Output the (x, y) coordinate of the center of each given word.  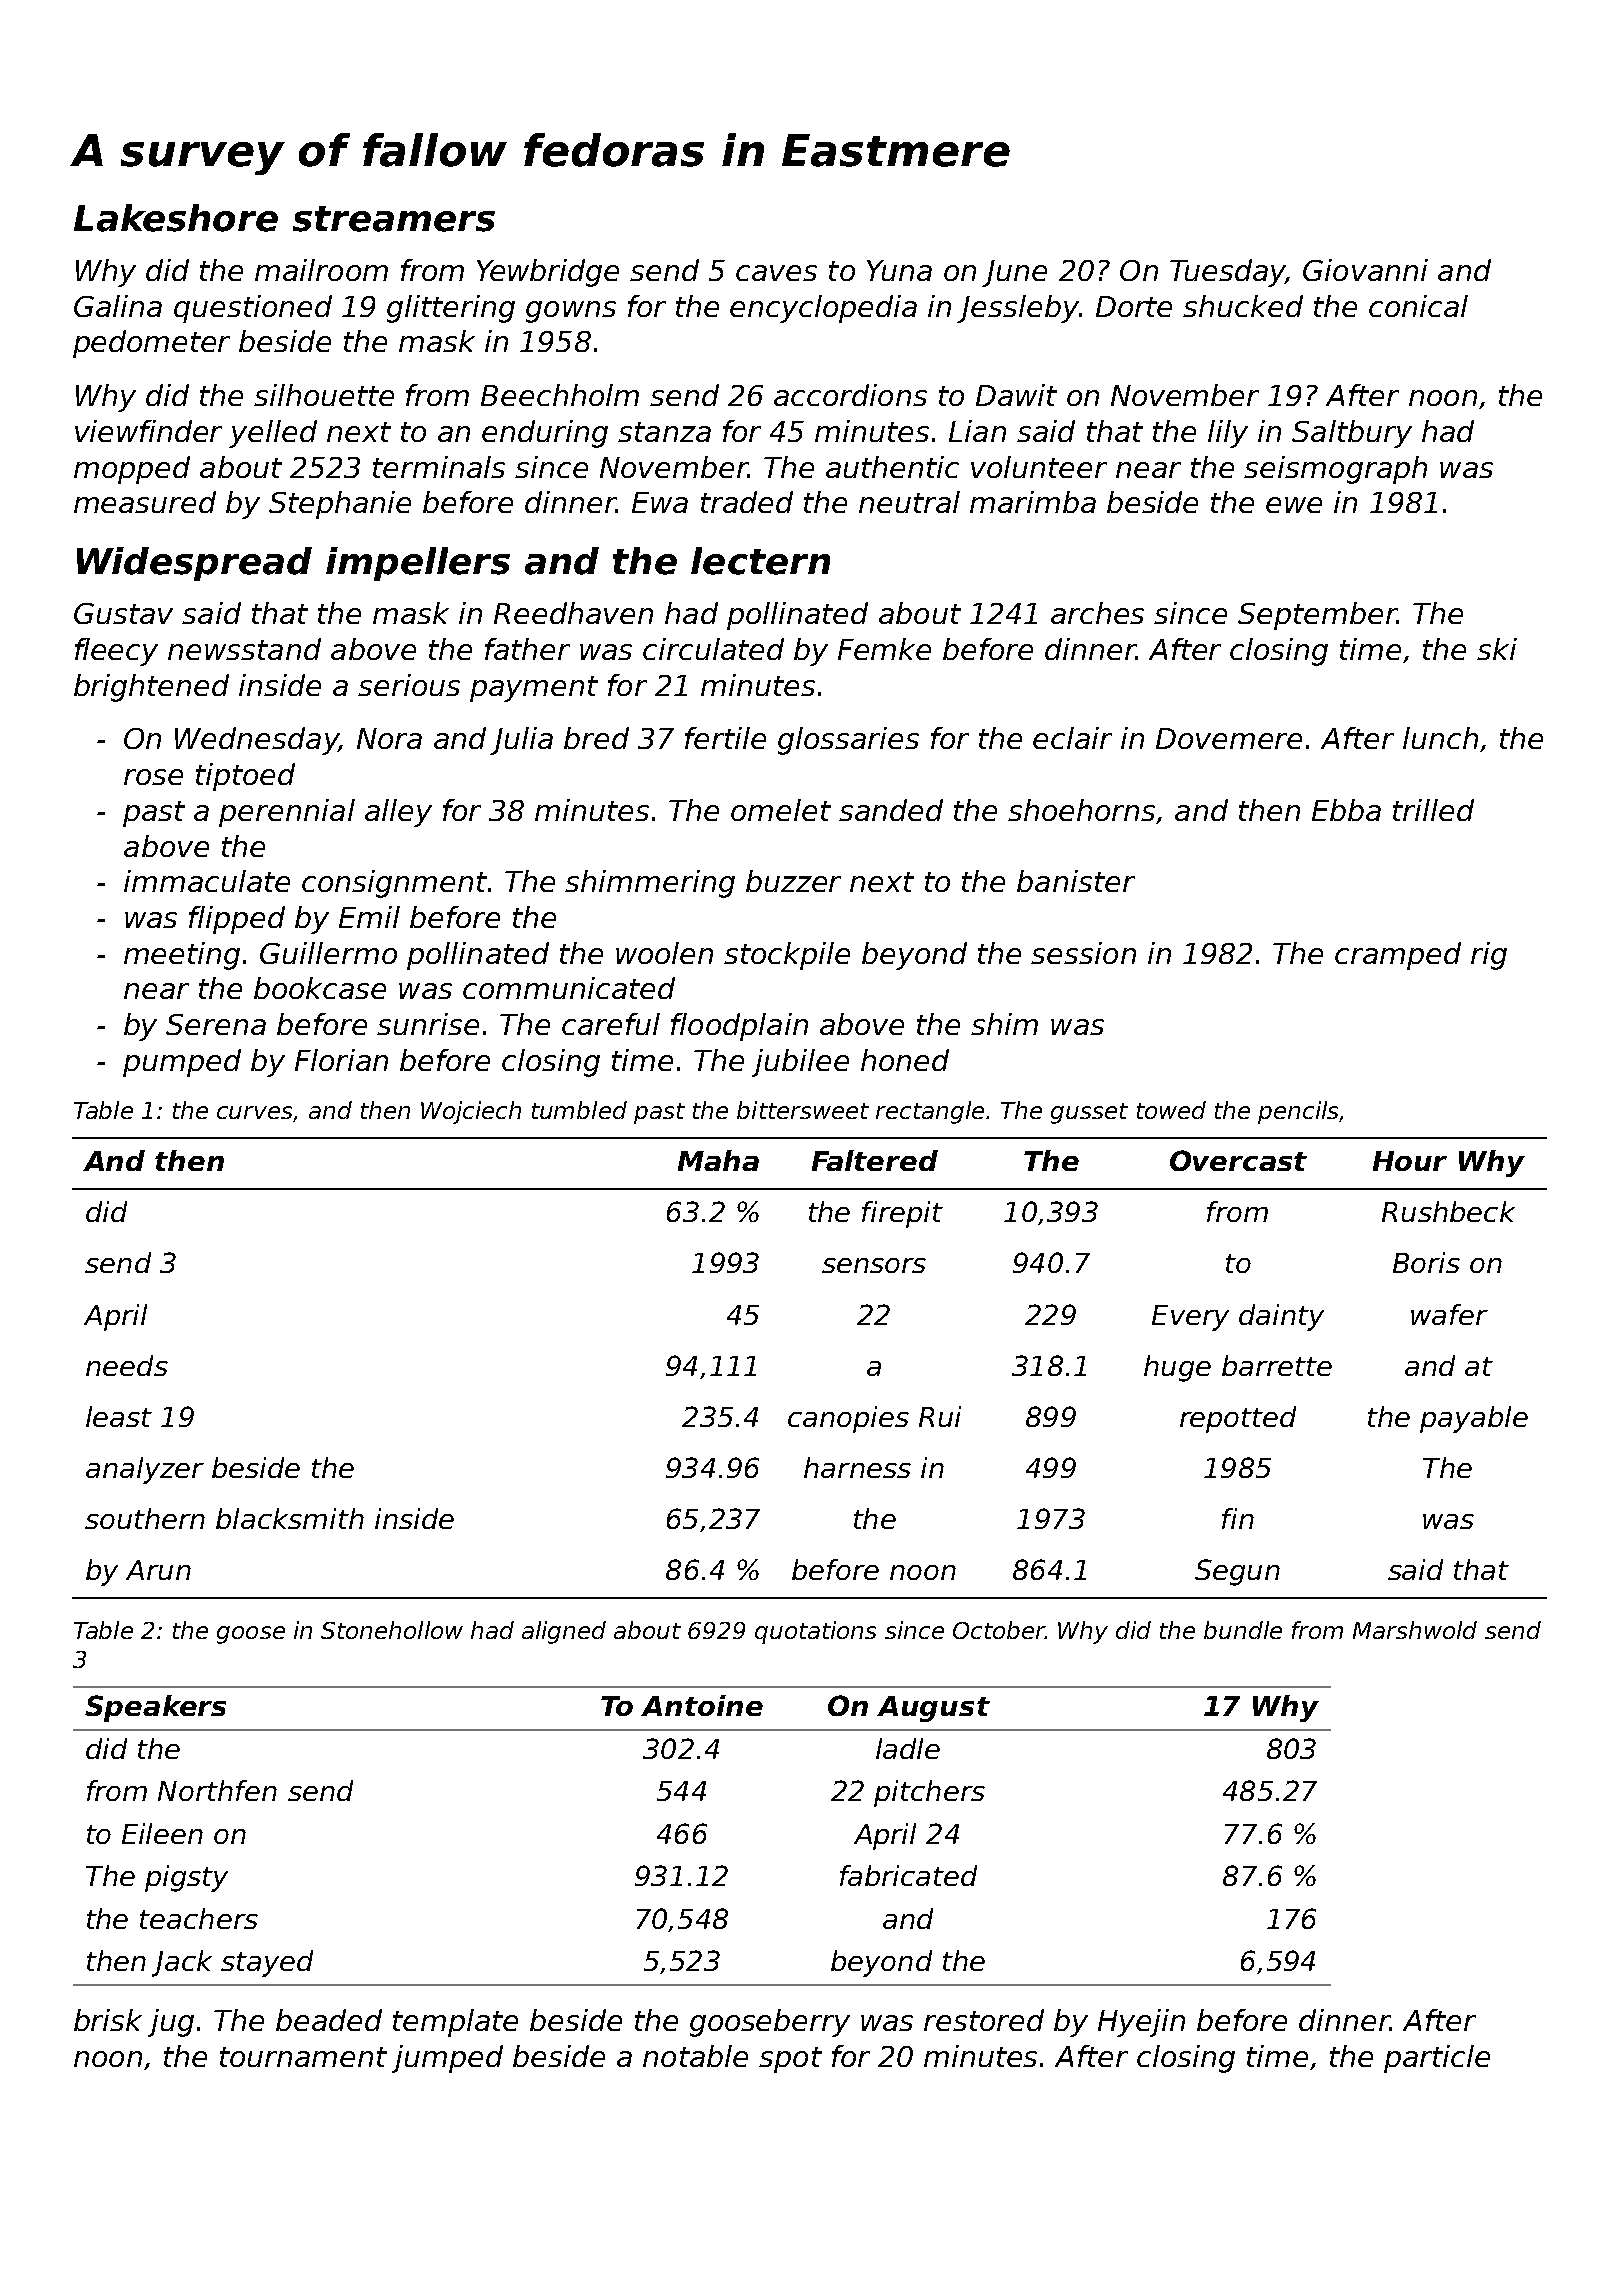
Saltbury (1352, 434)
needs (127, 1365)
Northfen (217, 1790)
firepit (902, 1214)
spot (790, 2060)
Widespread (194, 564)
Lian (977, 431)
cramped (1398, 956)
